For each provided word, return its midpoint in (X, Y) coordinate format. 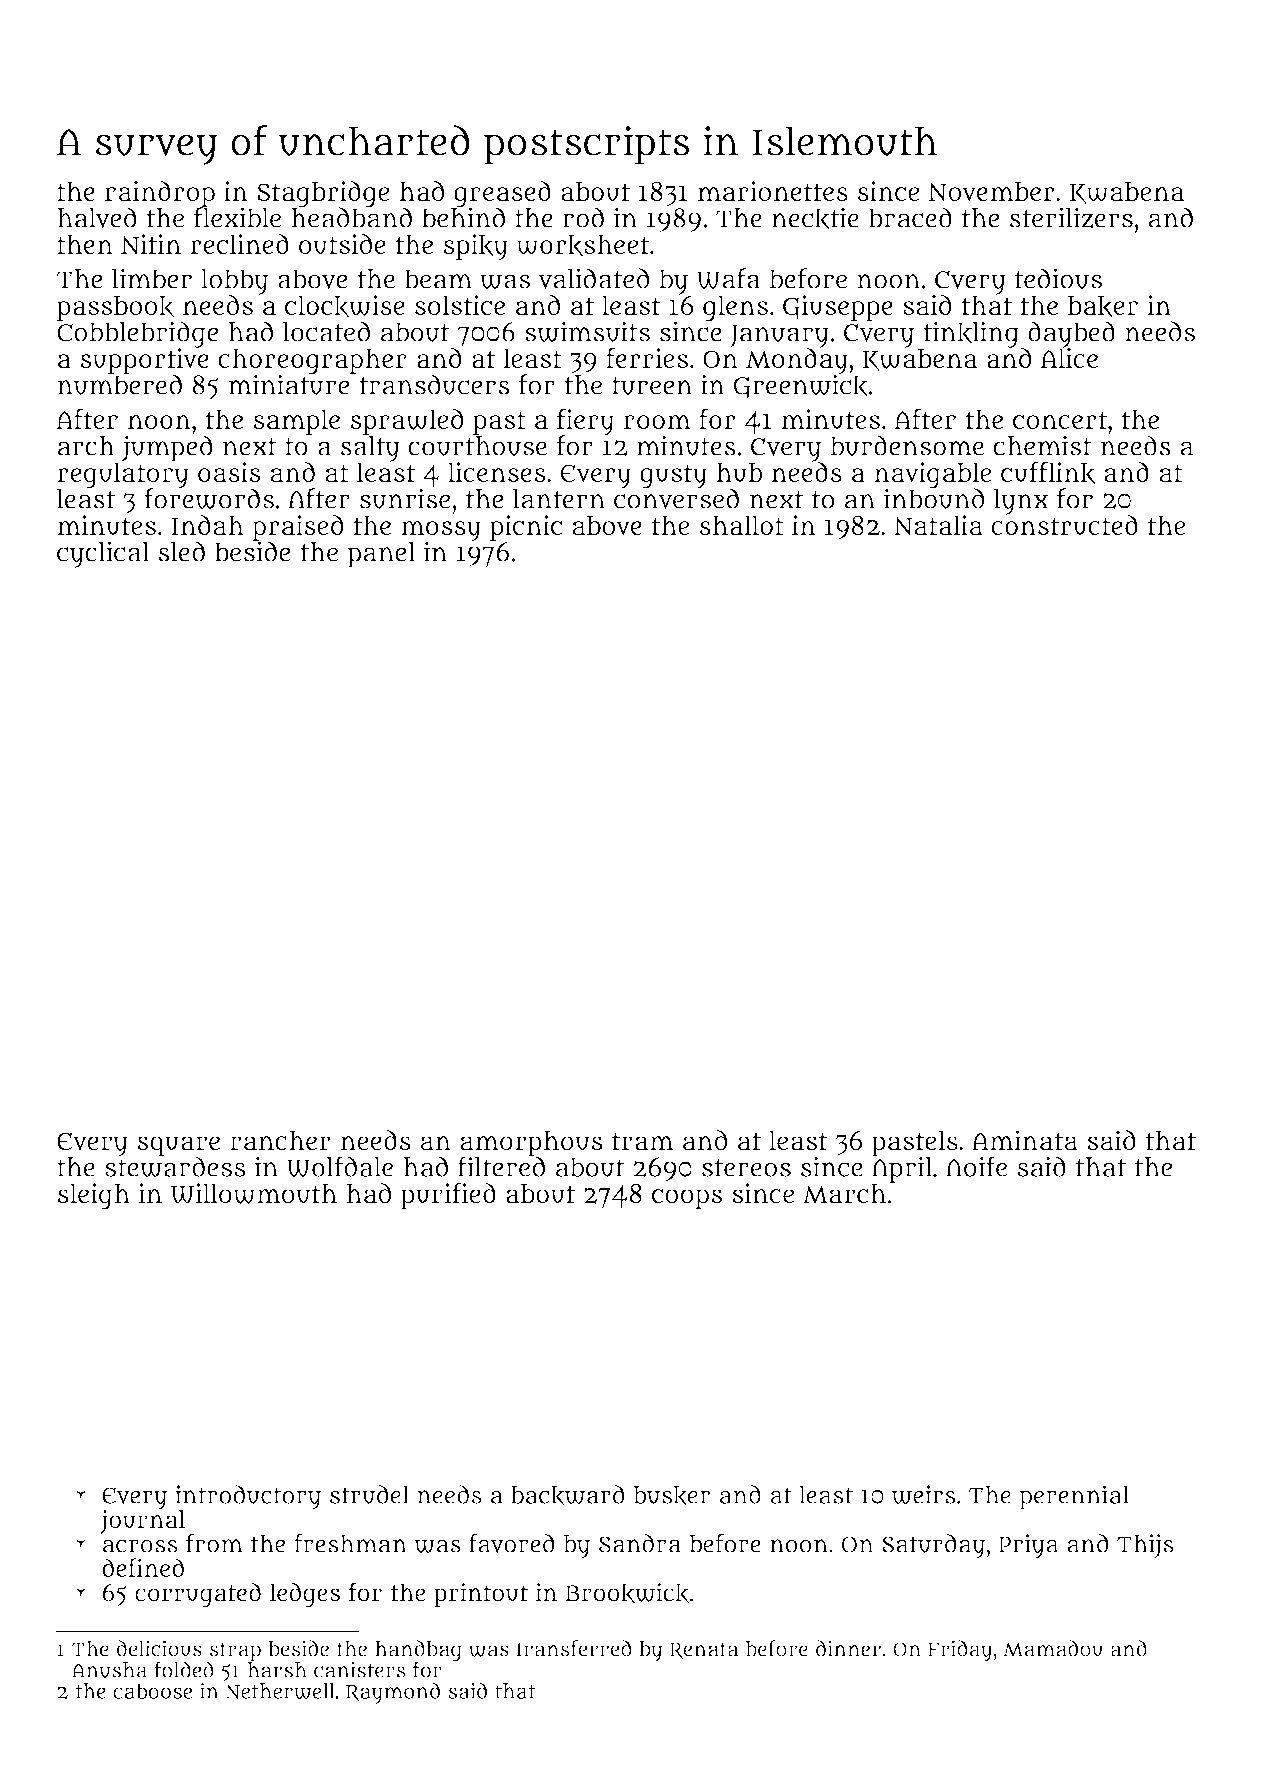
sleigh (94, 1196)
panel (381, 555)
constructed (1064, 525)
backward (568, 1495)
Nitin (151, 244)
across (140, 1546)
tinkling (971, 334)
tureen (652, 386)
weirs (924, 1495)
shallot (742, 525)
